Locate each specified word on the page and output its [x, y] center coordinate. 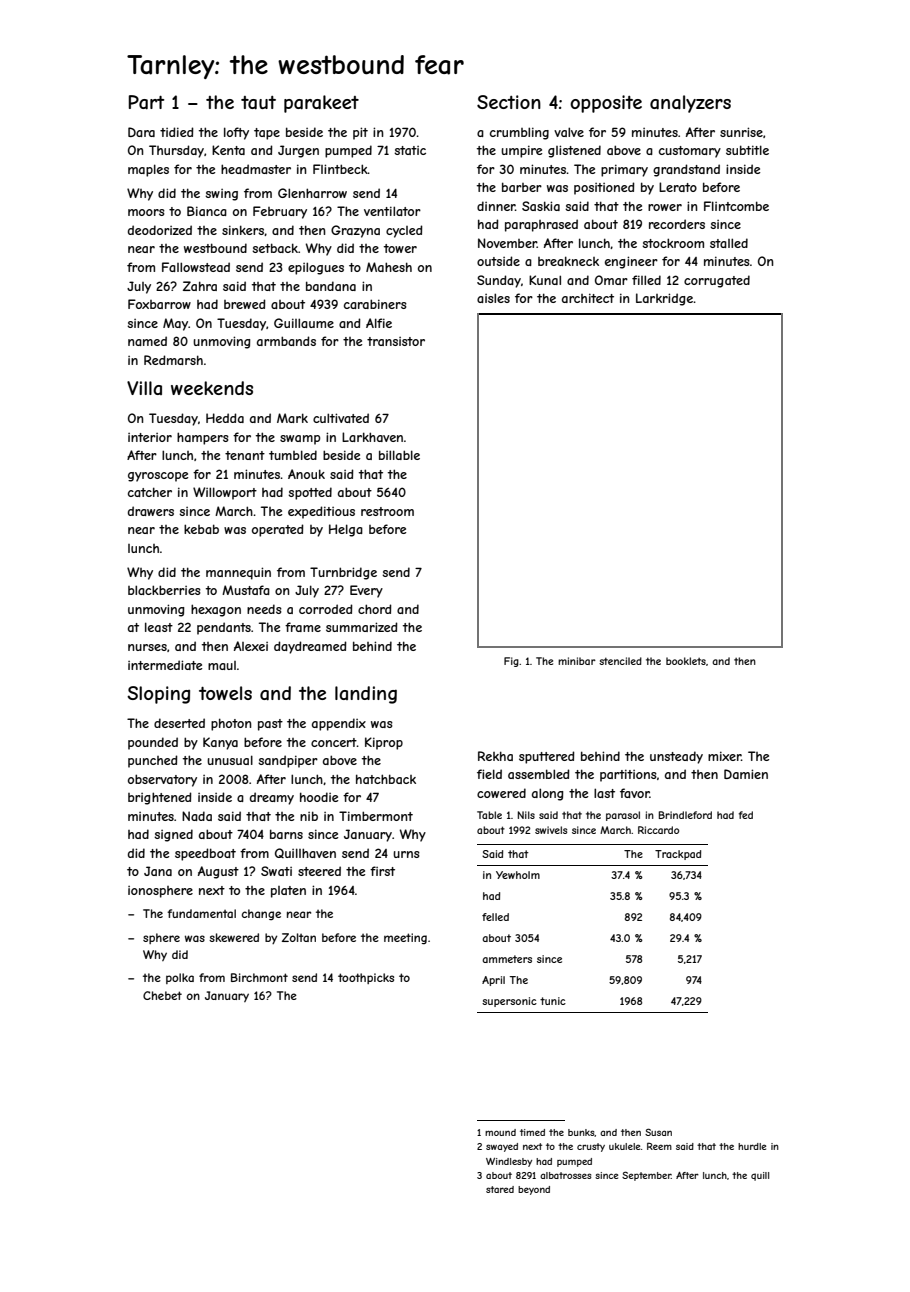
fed [746, 815]
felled [495, 917]
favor [635, 793]
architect [588, 298]
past [270, 725]
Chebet [162, 995]
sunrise [741, 132]
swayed [502, 1147]
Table [489, 815]
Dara [141, 132]
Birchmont [259, 977]
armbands [286, 341]
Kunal [545, 280]
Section [509, 102]
